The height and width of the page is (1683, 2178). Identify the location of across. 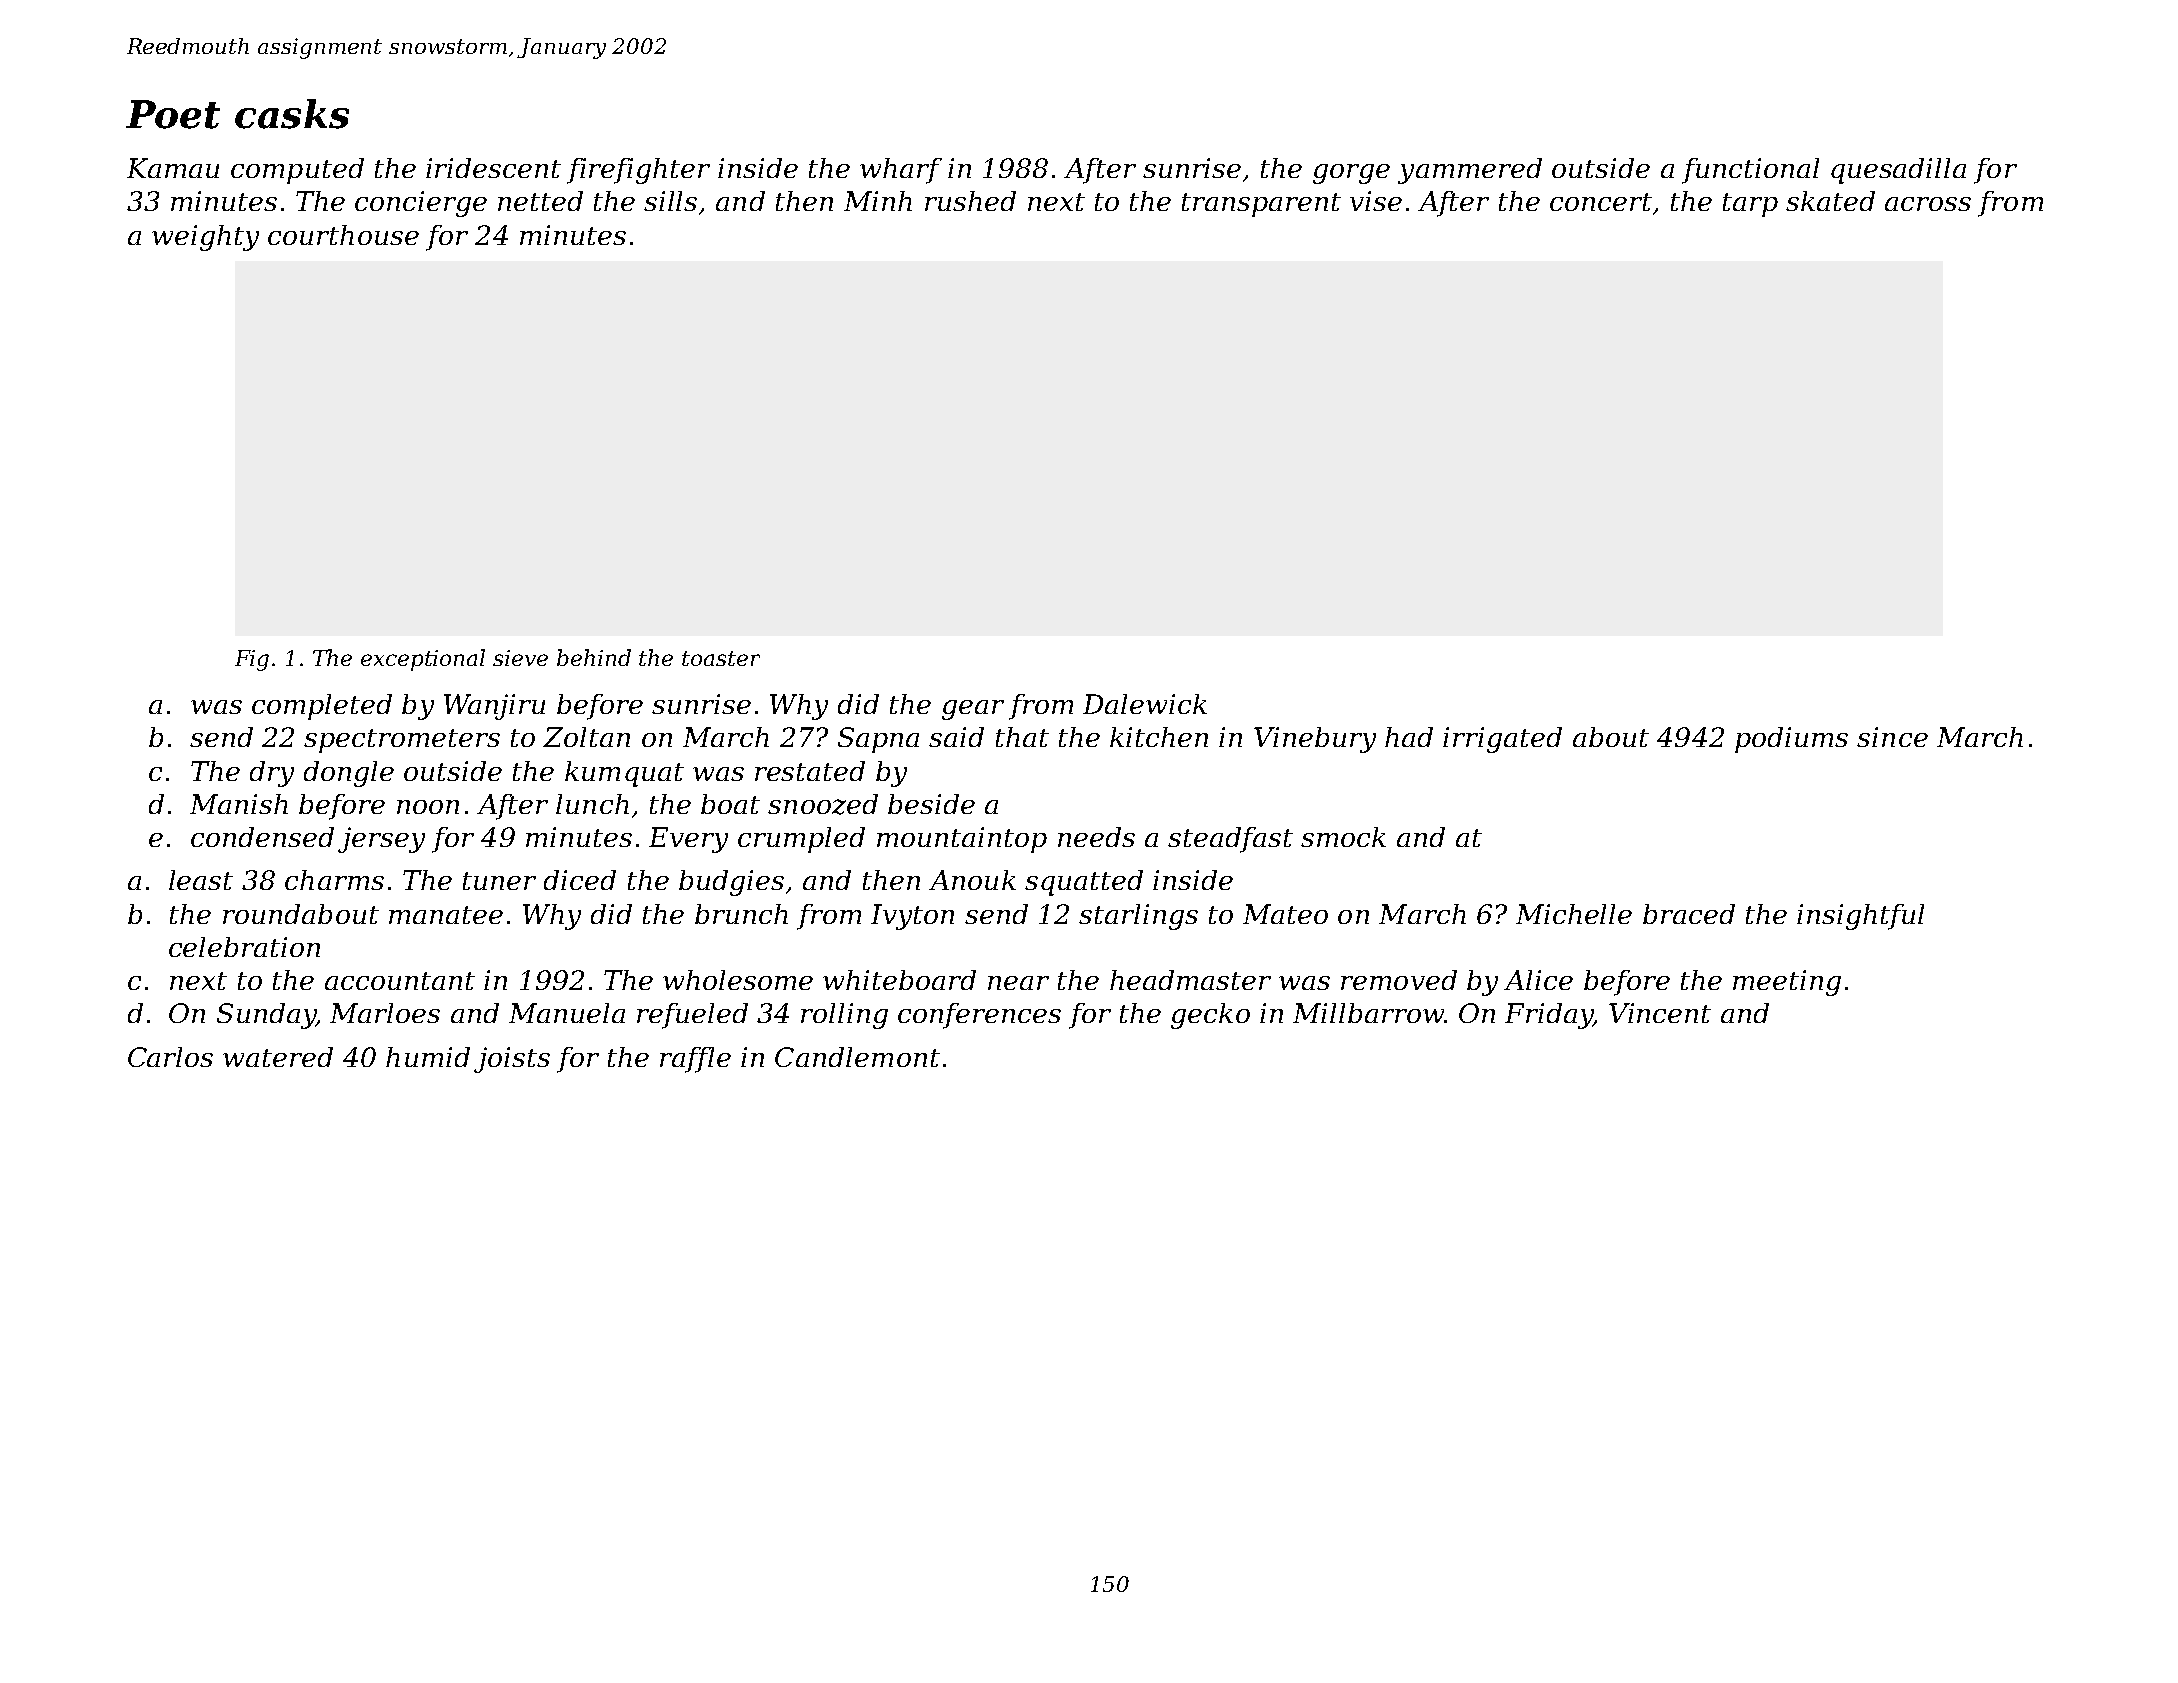
(1928, 204).
